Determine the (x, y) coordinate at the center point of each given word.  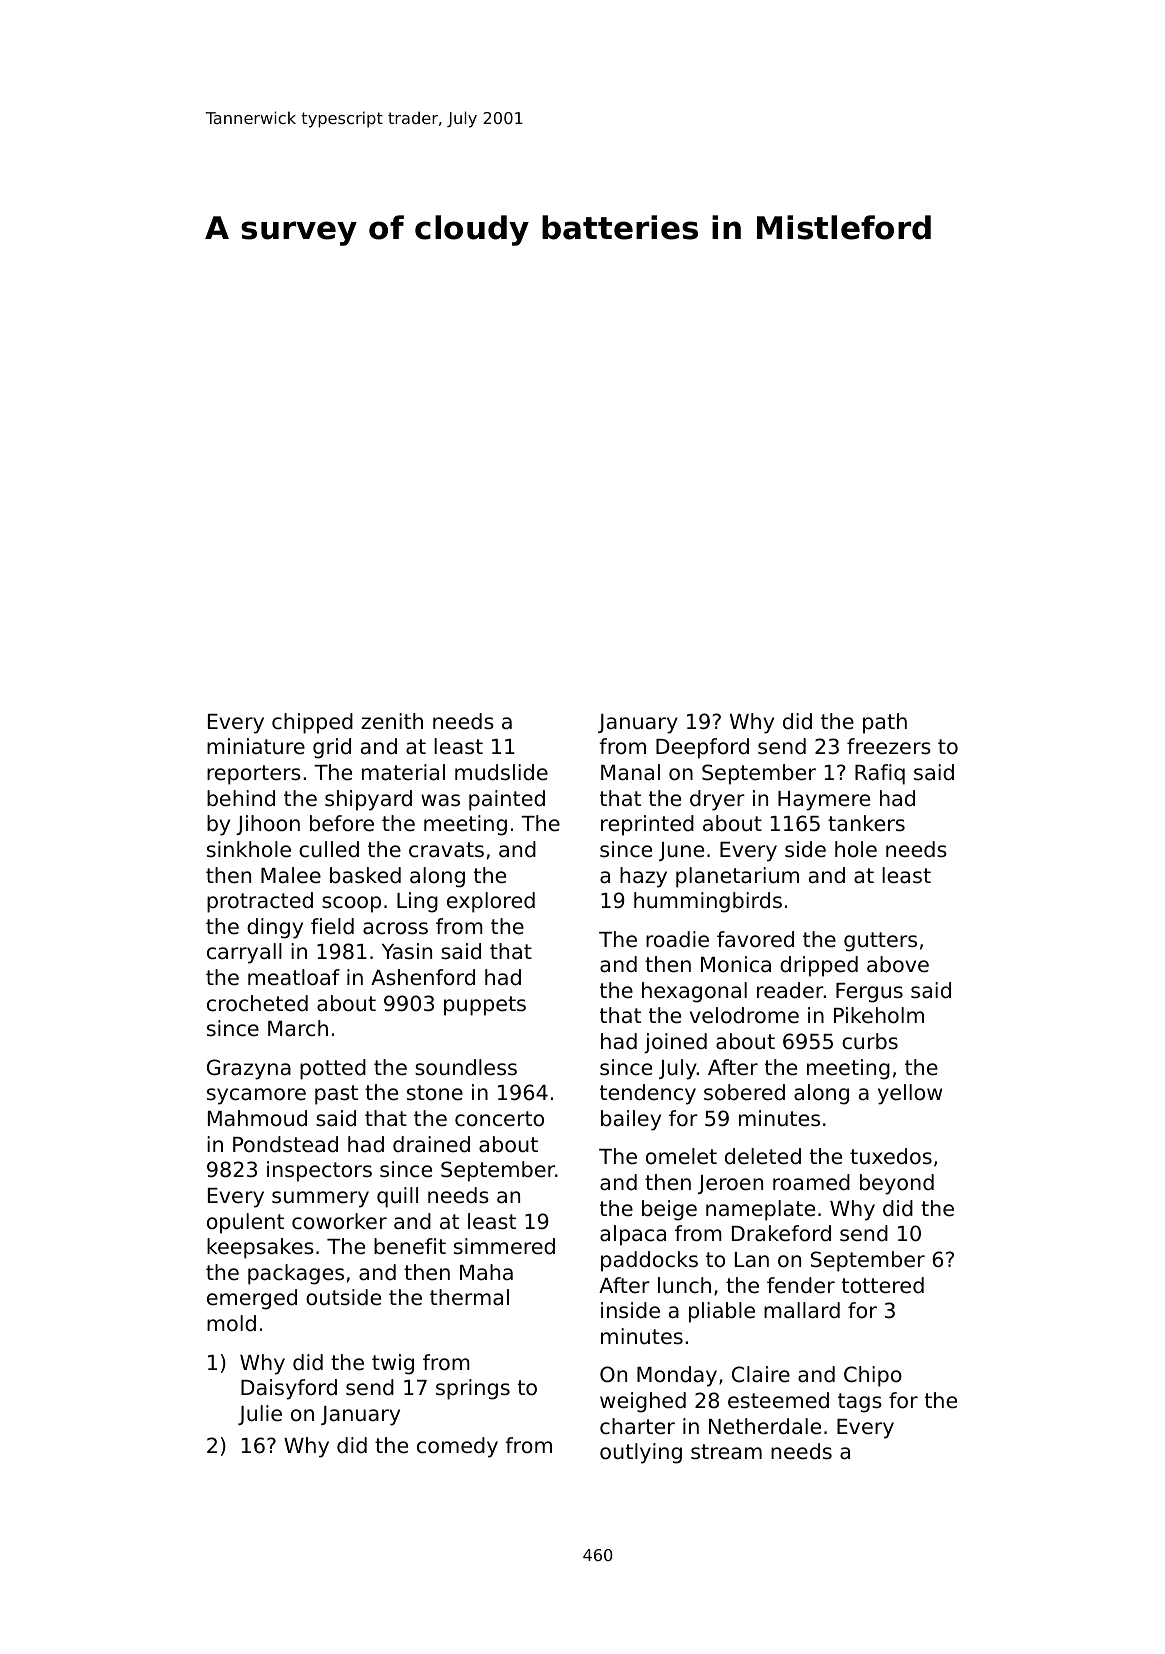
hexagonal (694, 992)
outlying (641, 1453)
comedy (457, 1447)
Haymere (824, 801)
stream (726, 1452)
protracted (260, 902)
